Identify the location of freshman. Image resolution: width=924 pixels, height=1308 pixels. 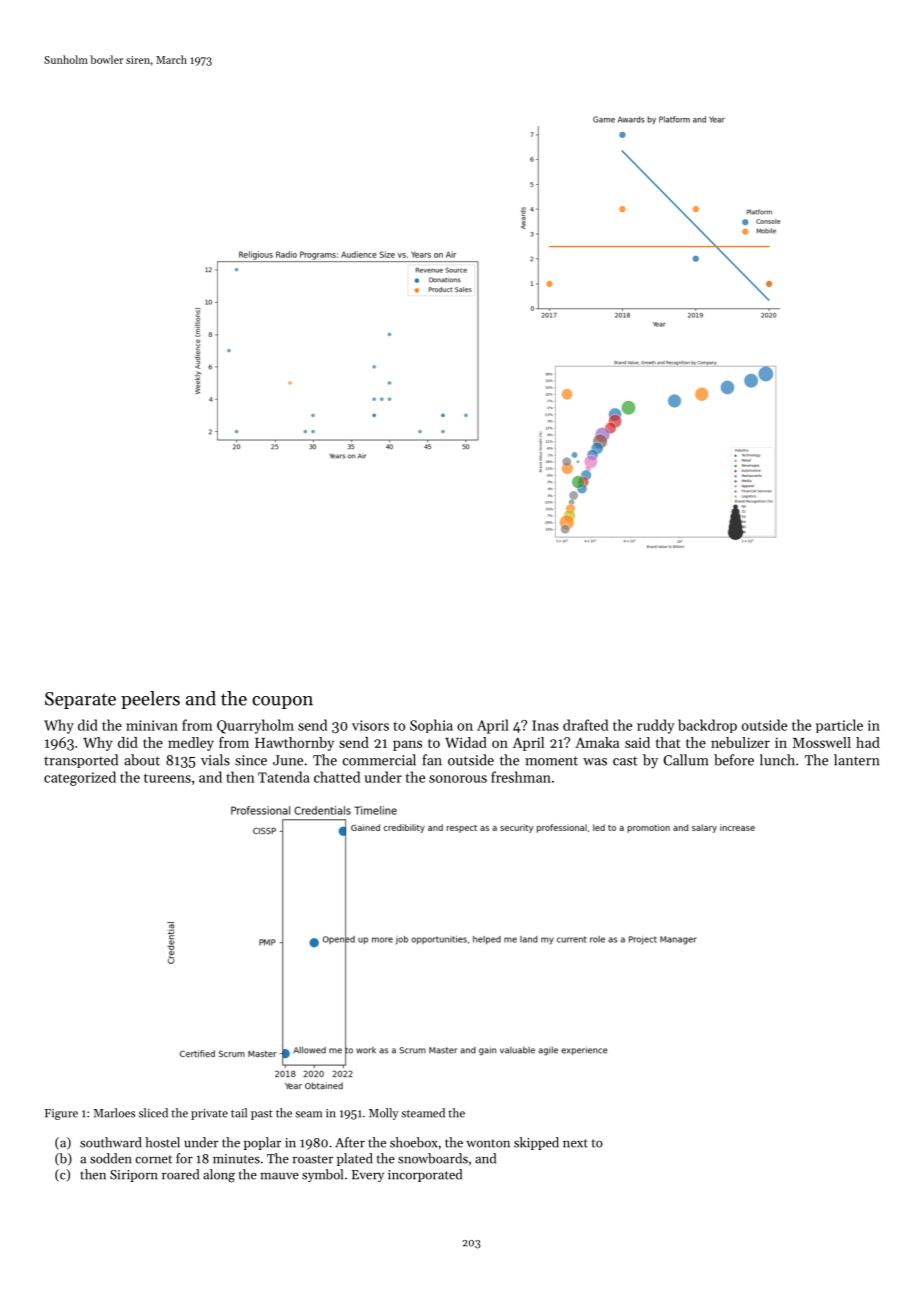
(521, 777).
